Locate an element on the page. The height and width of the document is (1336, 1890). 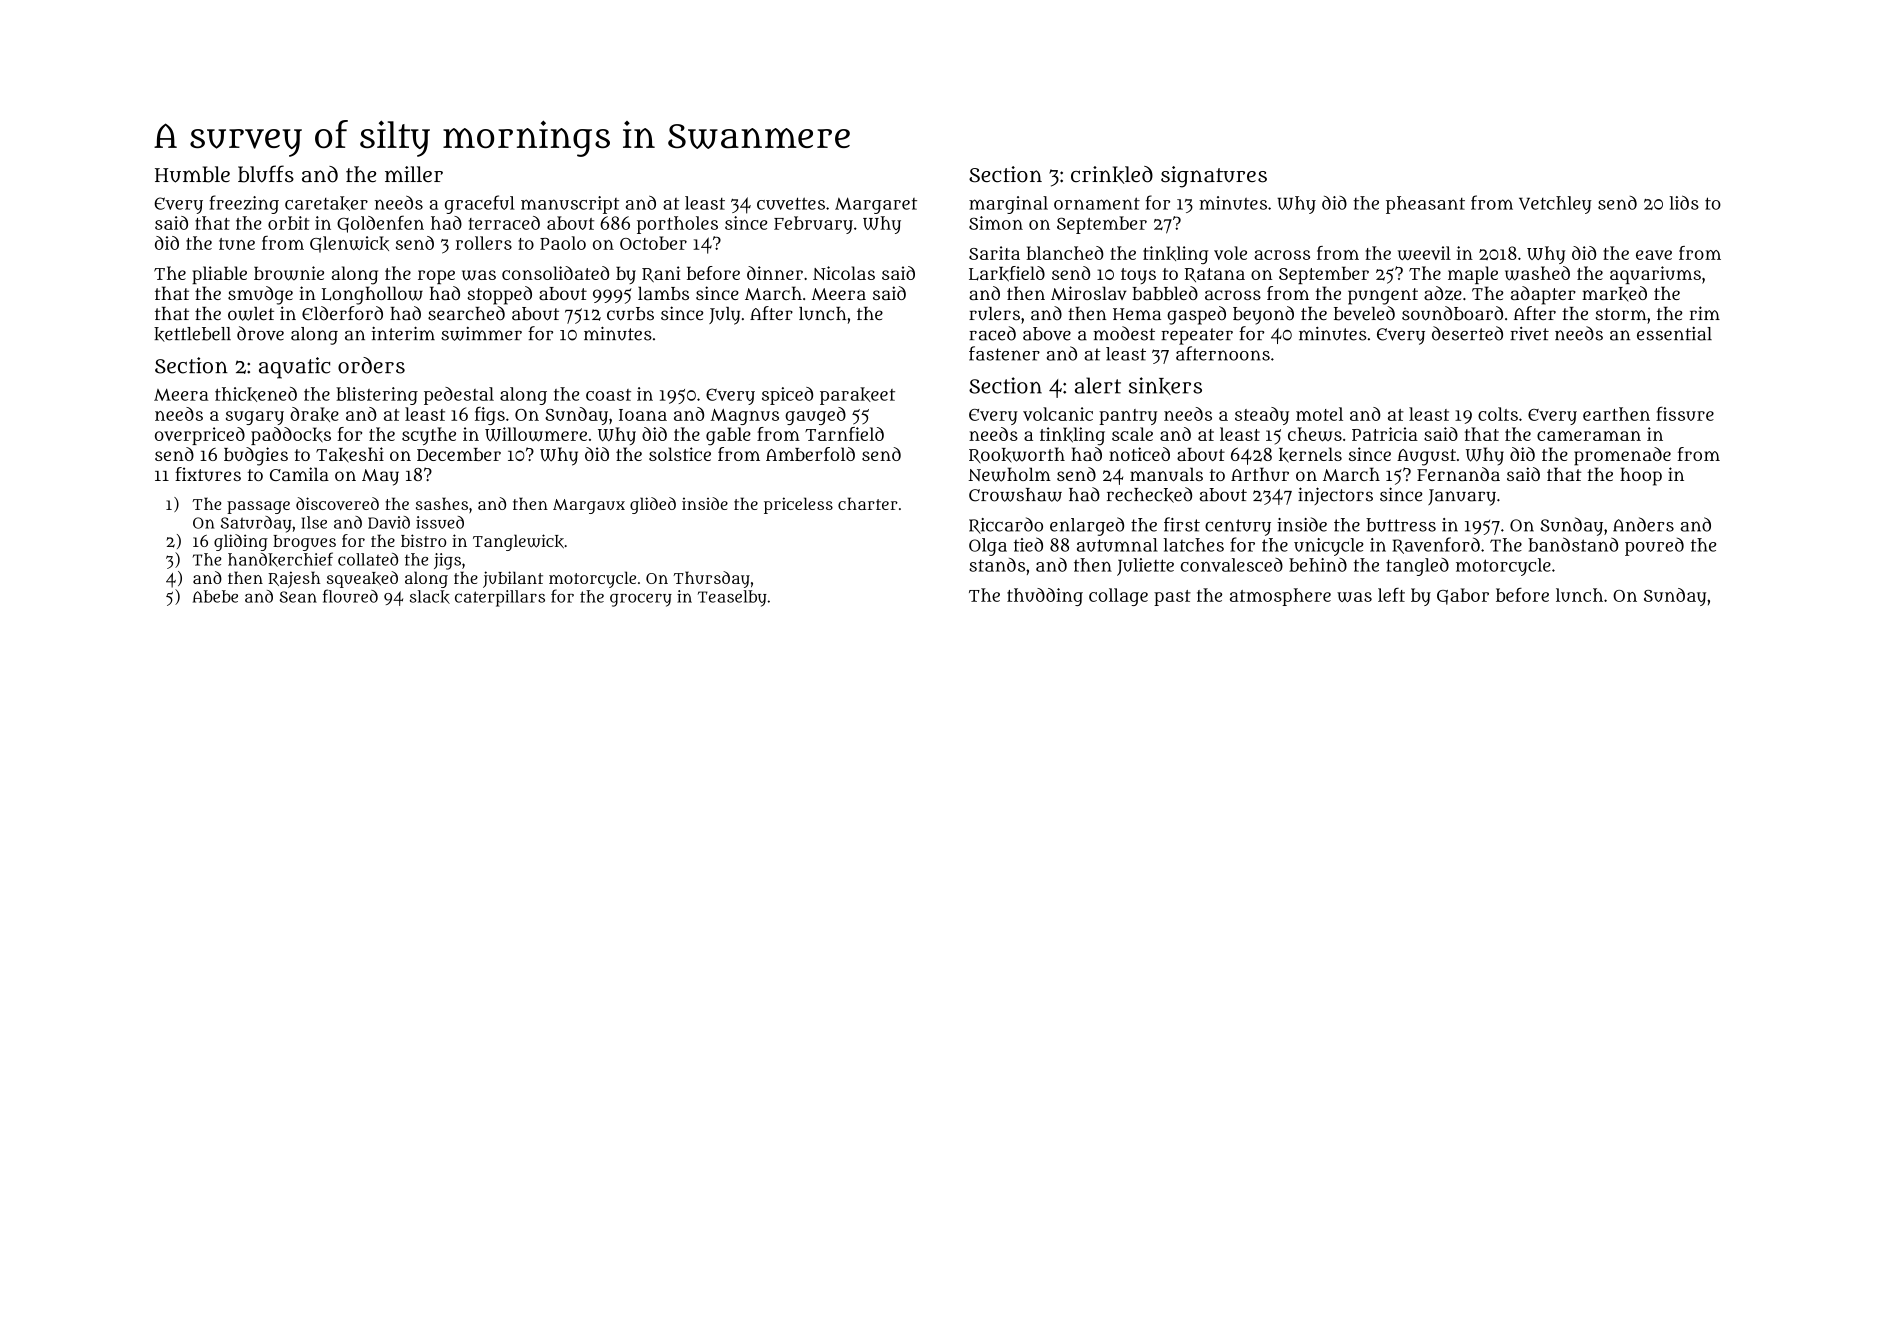
caterpillars is located at coordinates (500, 598).
